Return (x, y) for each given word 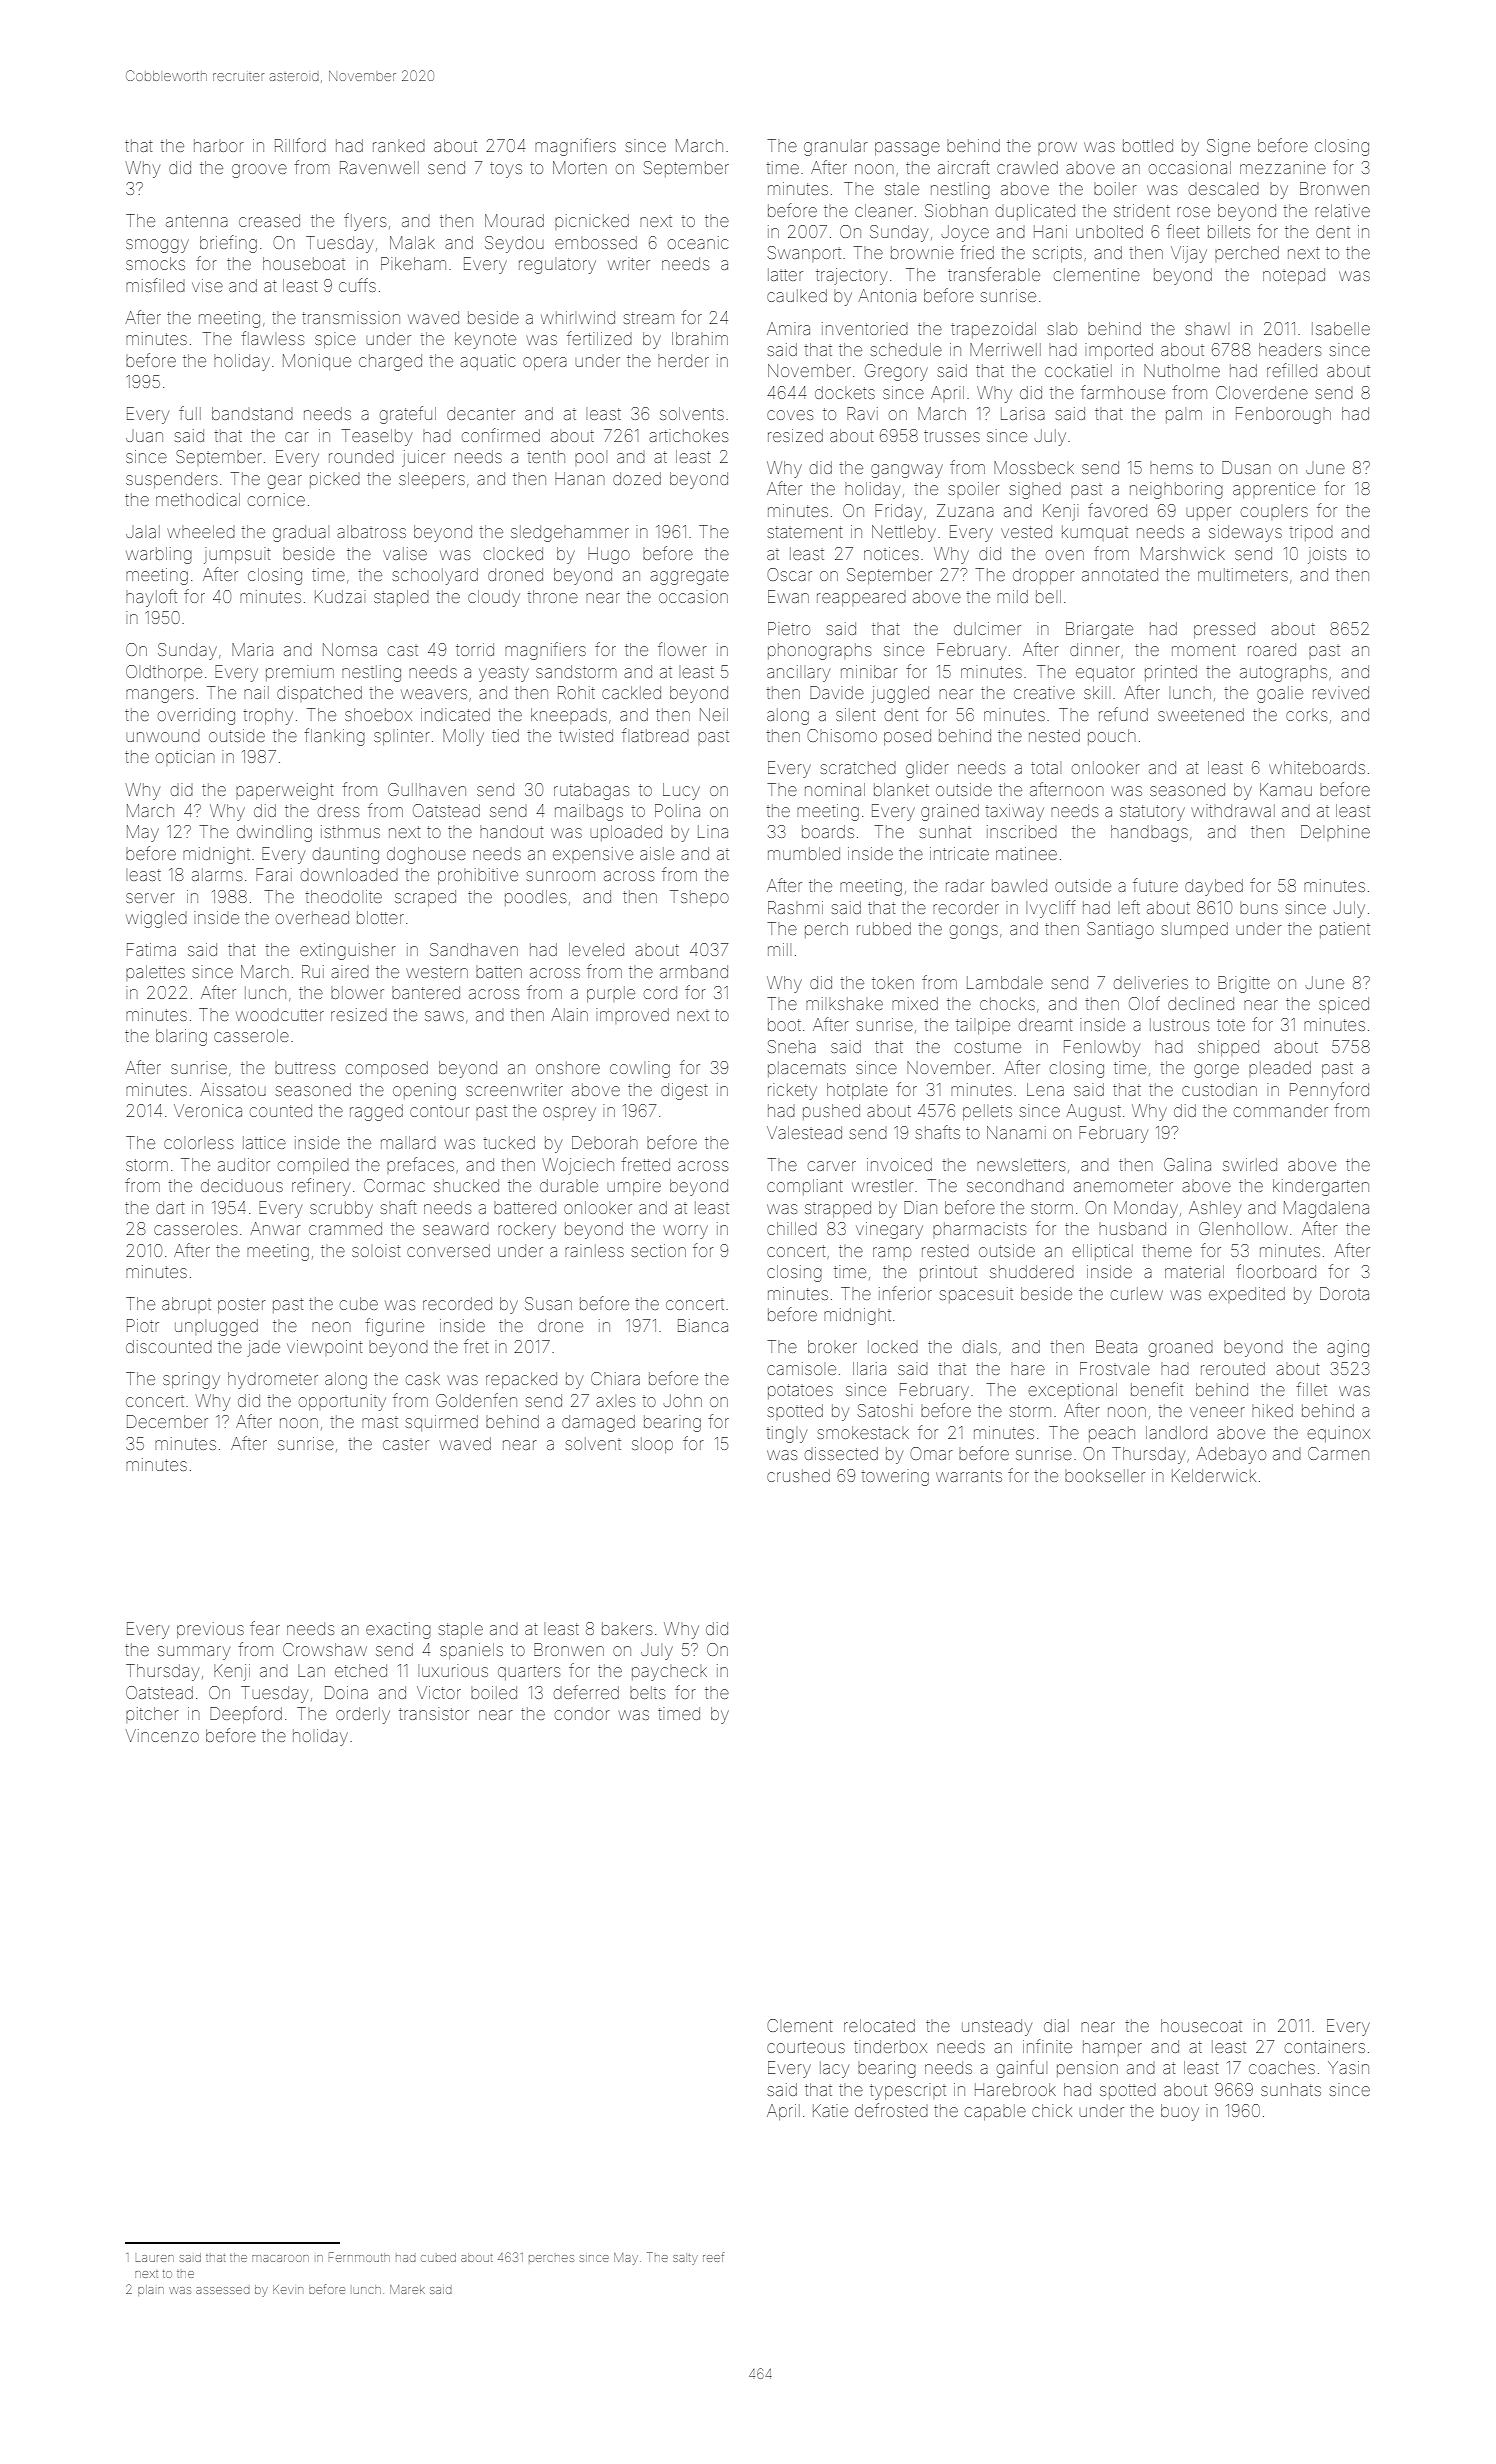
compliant (805, 1187)
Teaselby (377, 437)
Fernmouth (359, 2257)
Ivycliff (1050, 909)
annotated (1120, 574)
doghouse (426, 855)
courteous (806, 2047)
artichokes (688, 435)
